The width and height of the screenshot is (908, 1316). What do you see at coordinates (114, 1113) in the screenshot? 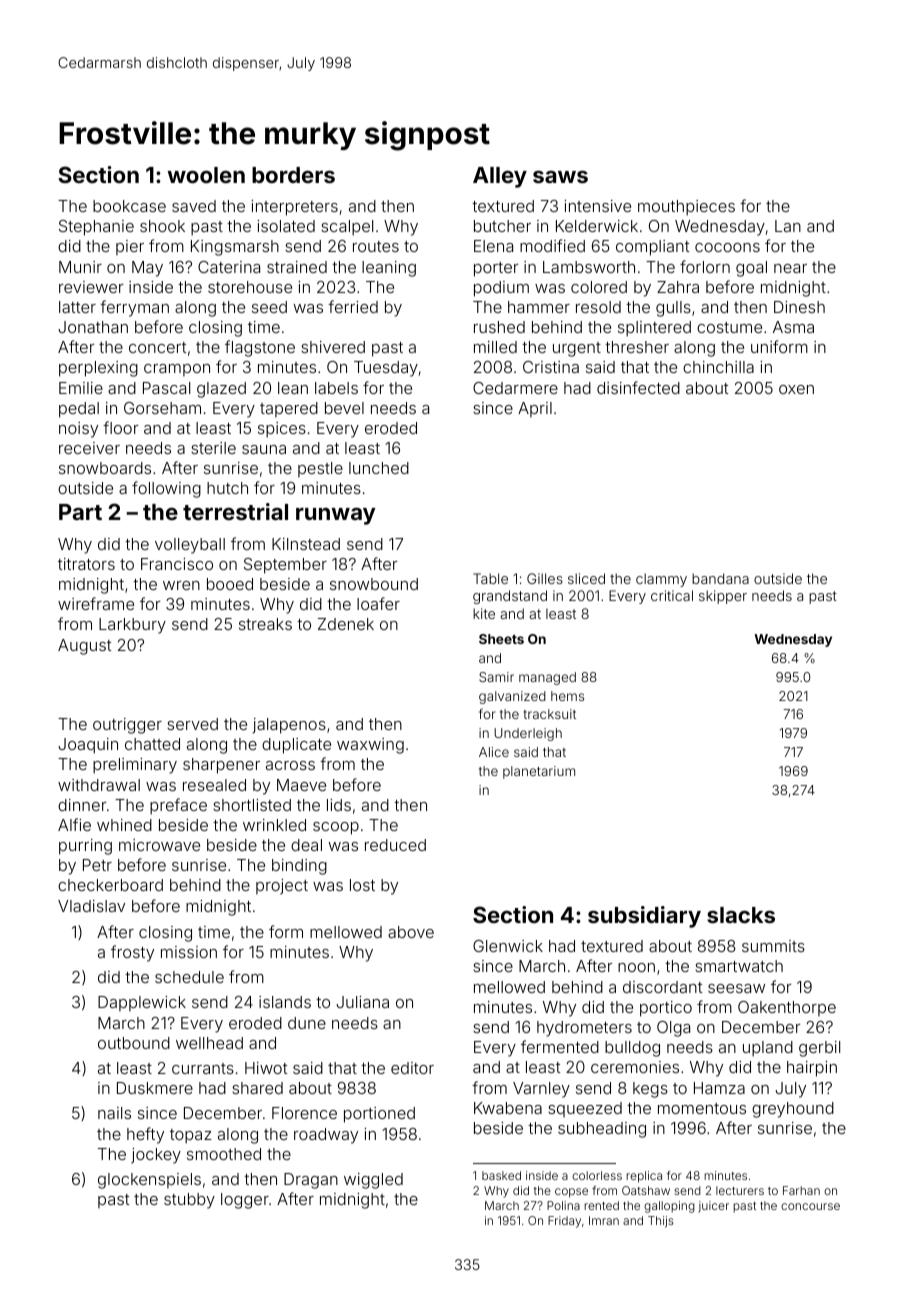
I see `nails` at bounding box center [114, 1113].
